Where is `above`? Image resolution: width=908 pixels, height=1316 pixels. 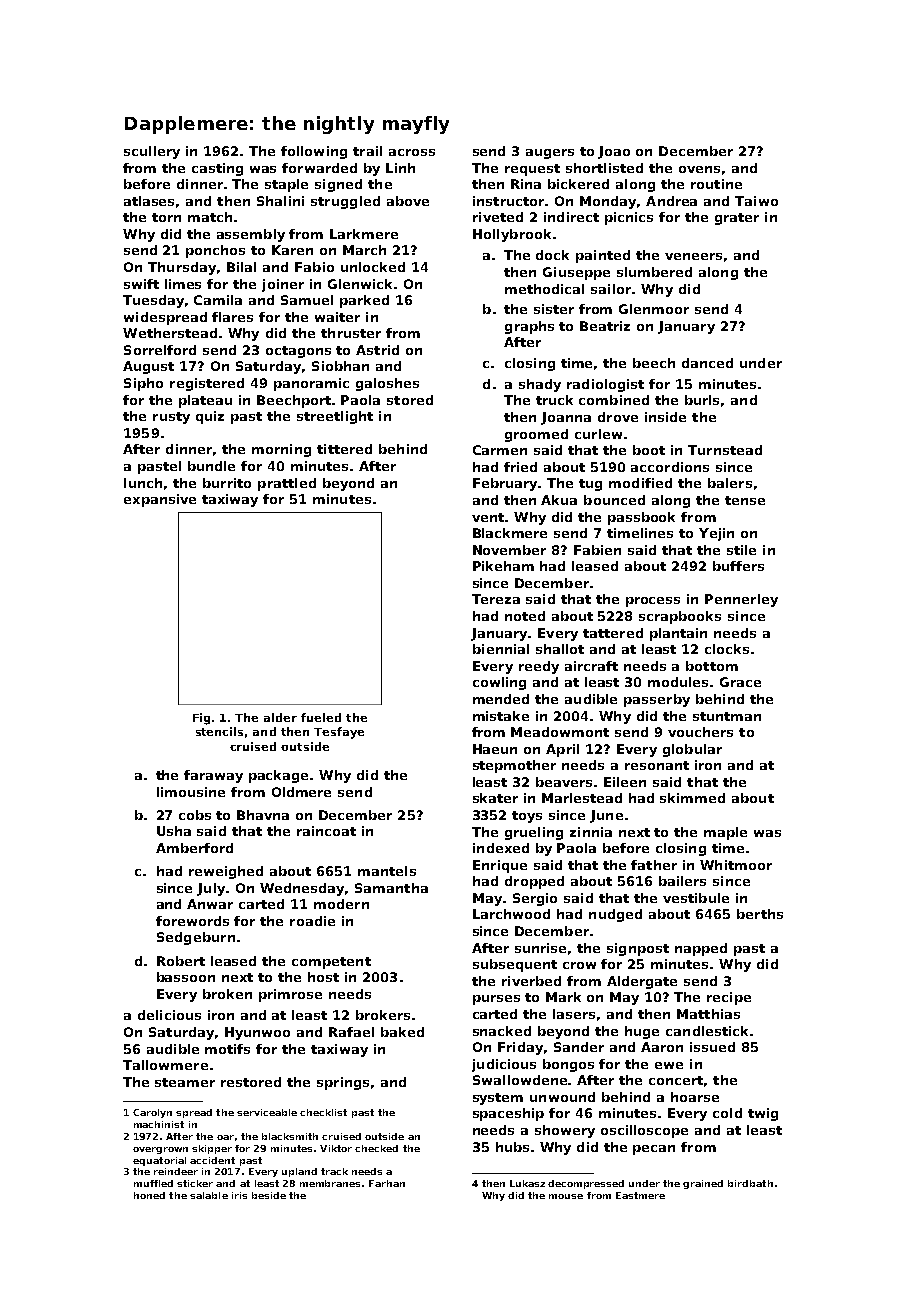
above is located at coordinates (408, 201).
